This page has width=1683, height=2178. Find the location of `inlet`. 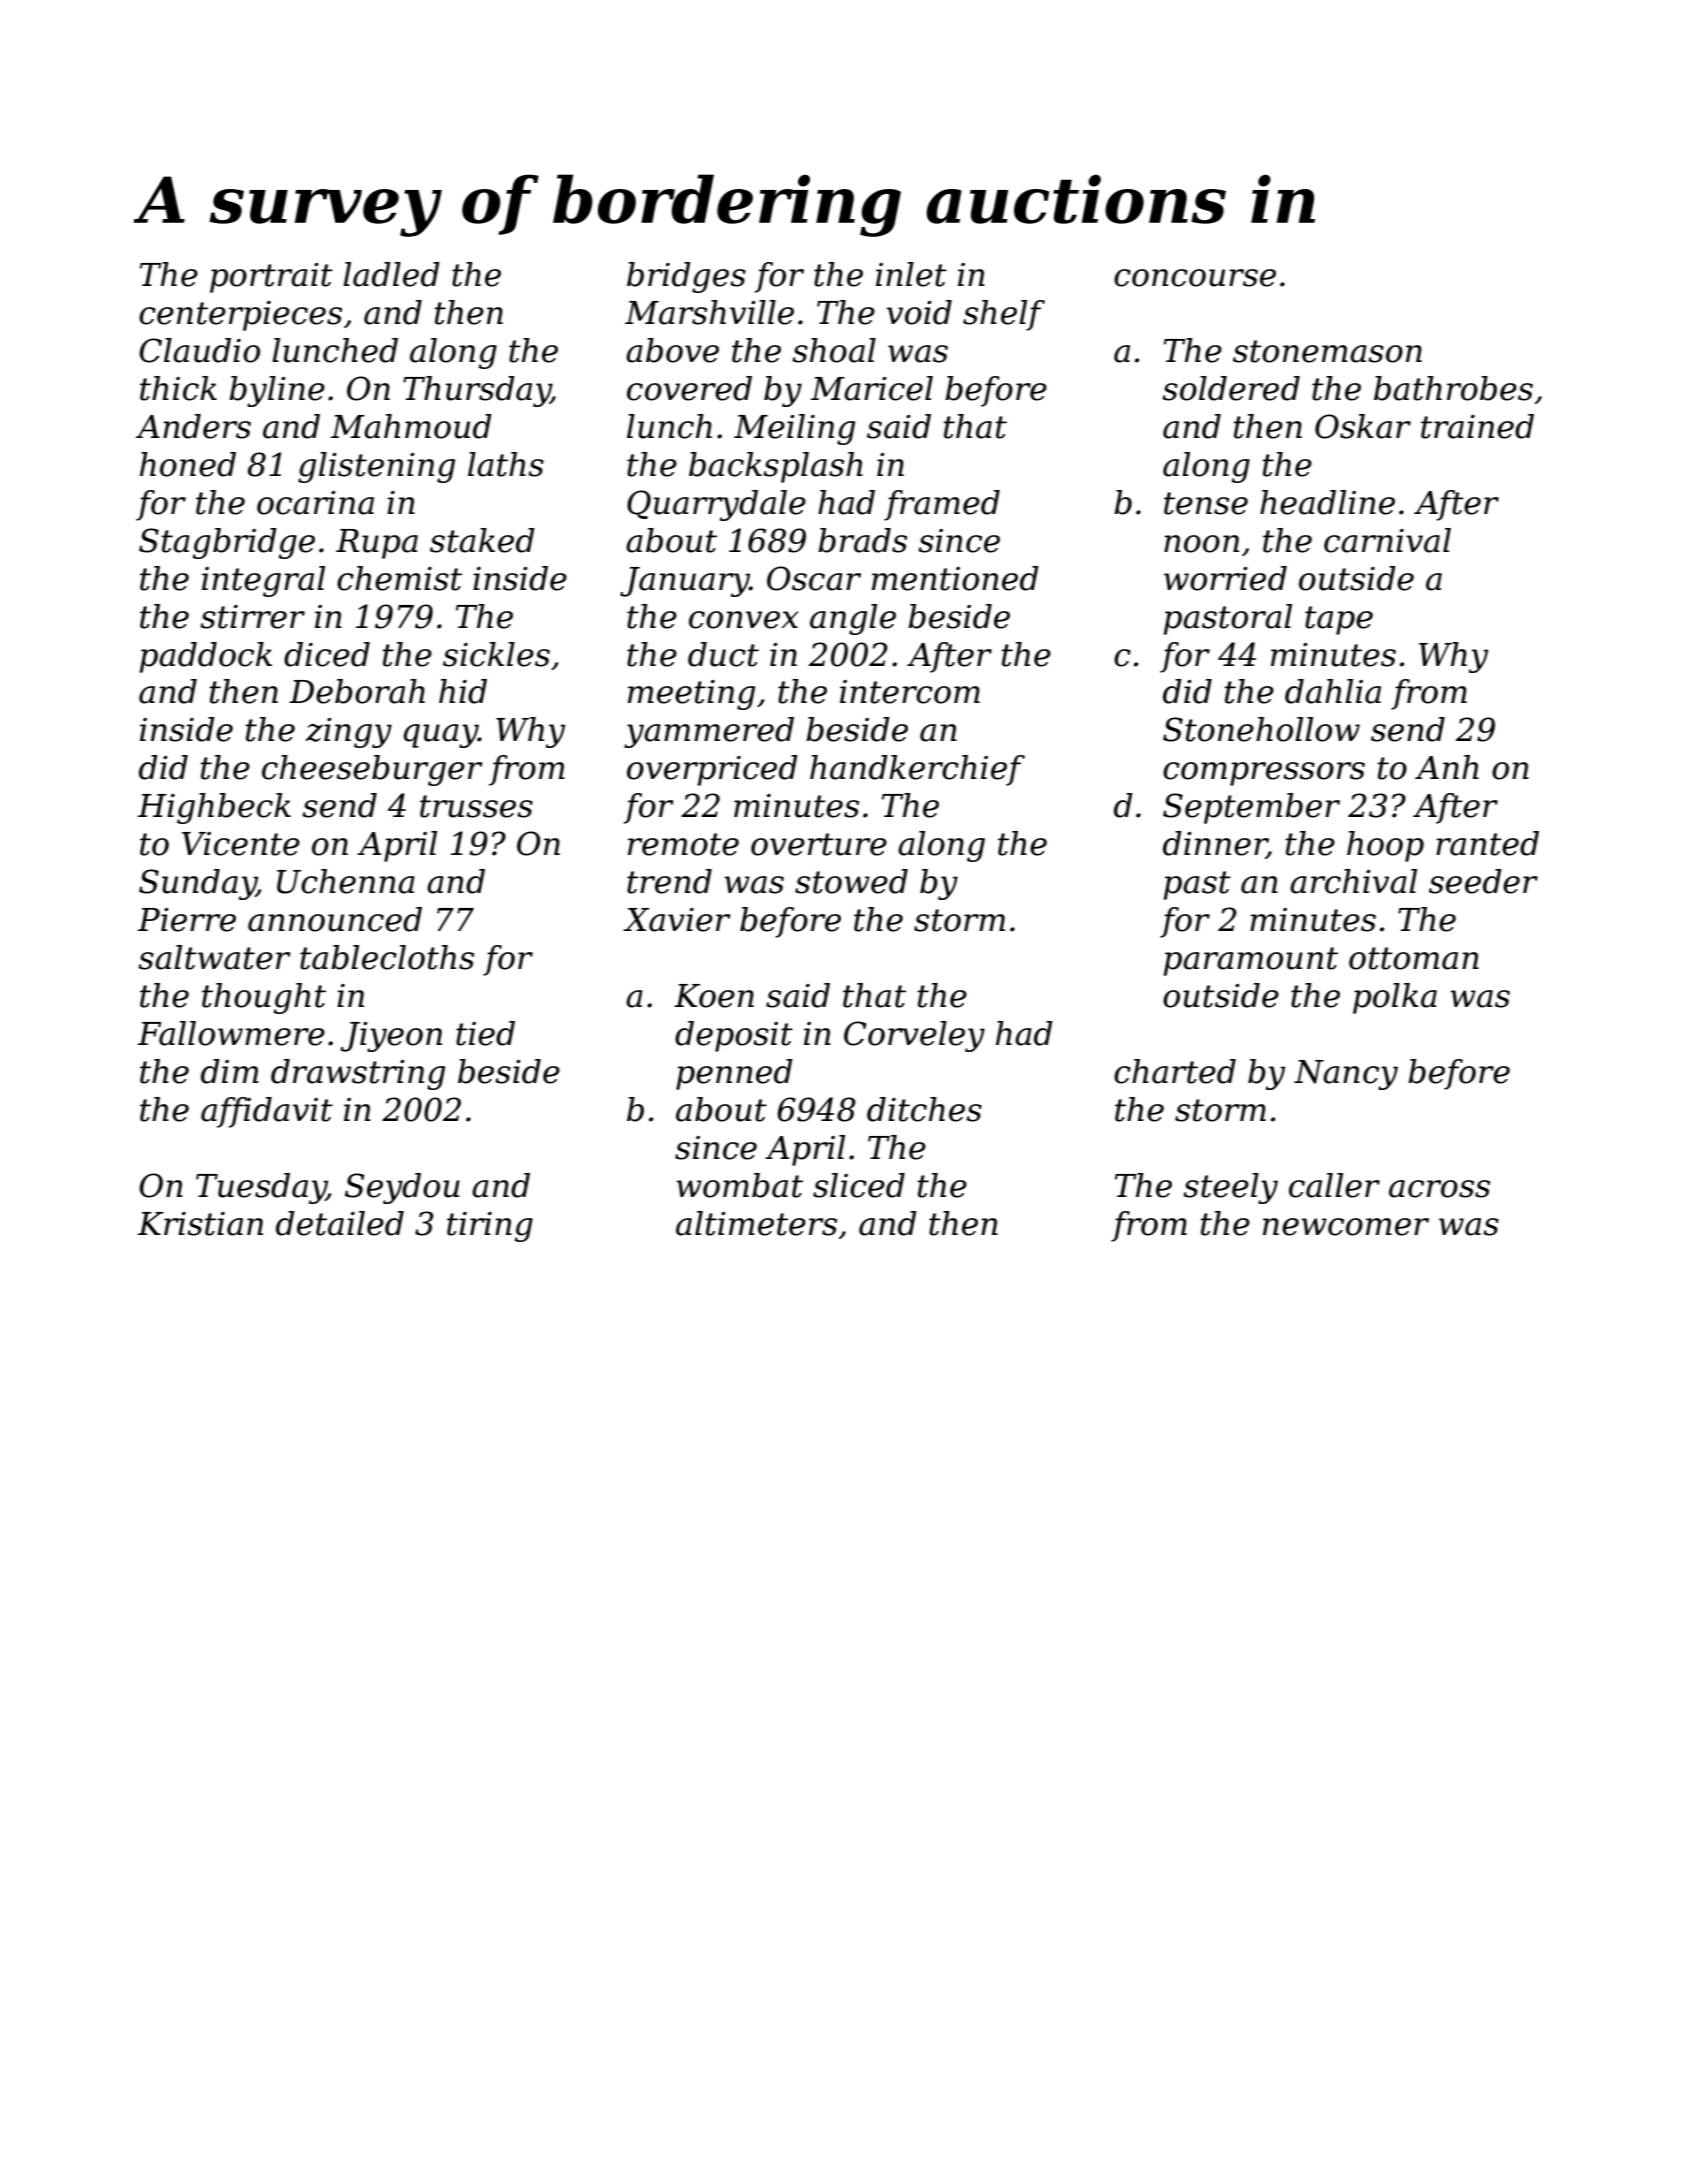

inlet is located at coordinates (911, 274).
